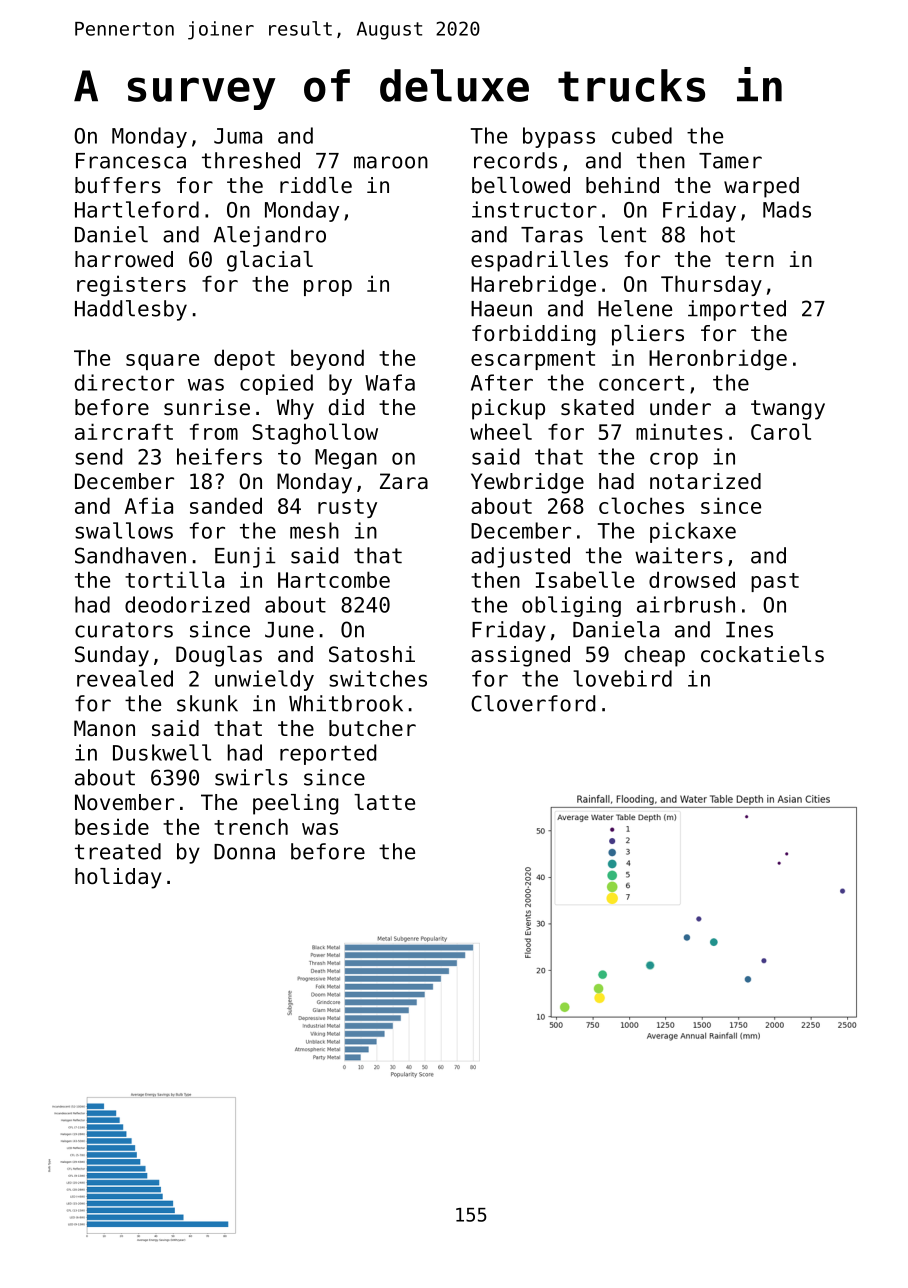 The width and height of the screenshot is (908, 1288). I want to click on Mads, so click(787, 209).
